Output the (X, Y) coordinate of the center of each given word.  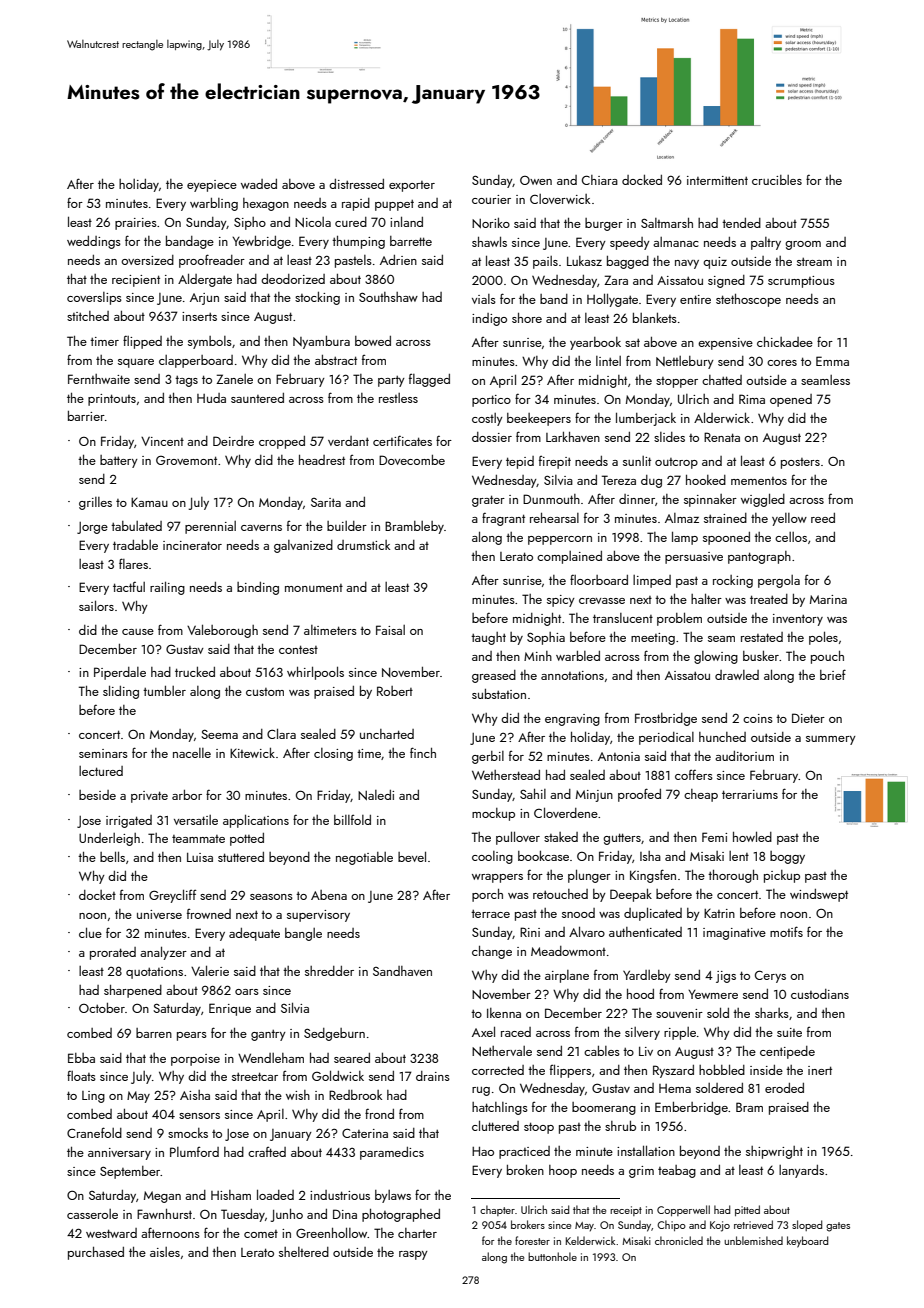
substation (499, 694)
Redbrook (355, 1095)
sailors (96, 605)
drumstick (363, 545)
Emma (832, 361)
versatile (196, 820)
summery (831, 740)
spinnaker (710, 500)
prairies (136, 224)
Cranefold (94, 1132)
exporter (412, 186)
